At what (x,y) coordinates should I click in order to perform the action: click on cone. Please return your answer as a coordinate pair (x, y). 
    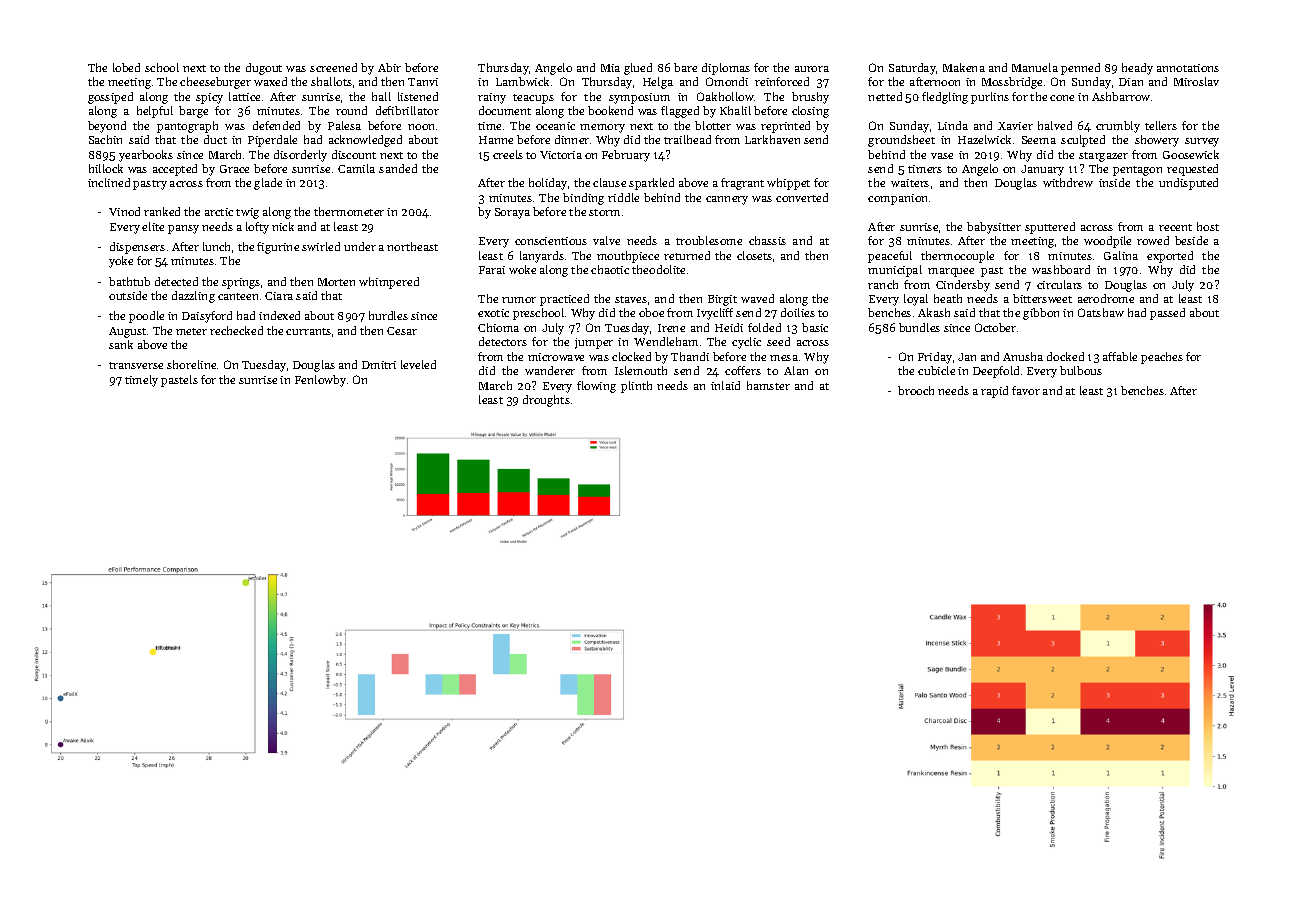
    Looking at the image, I should click on (1062, 98).
